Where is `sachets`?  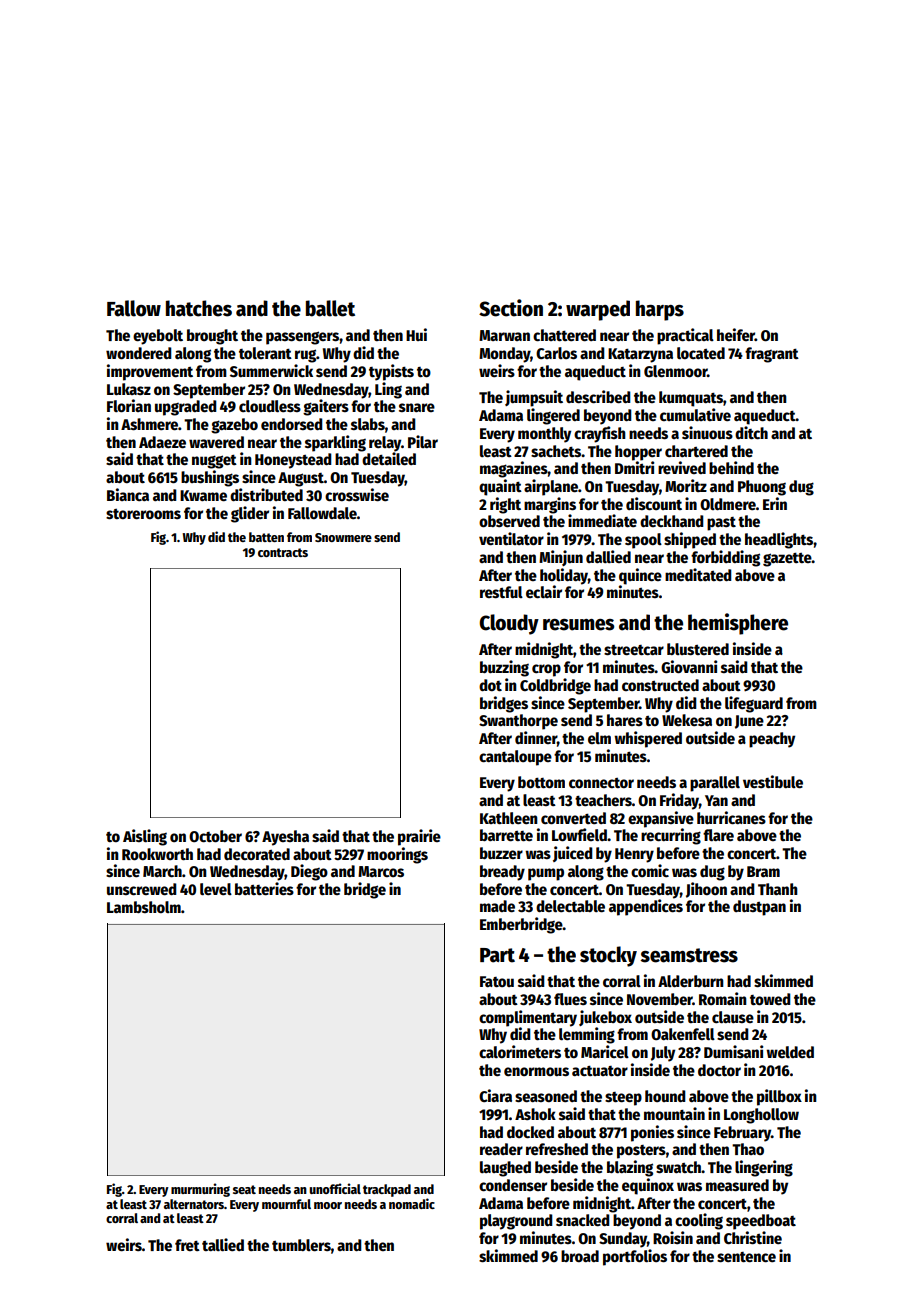
sachets is located at coordinates (556, 451).
